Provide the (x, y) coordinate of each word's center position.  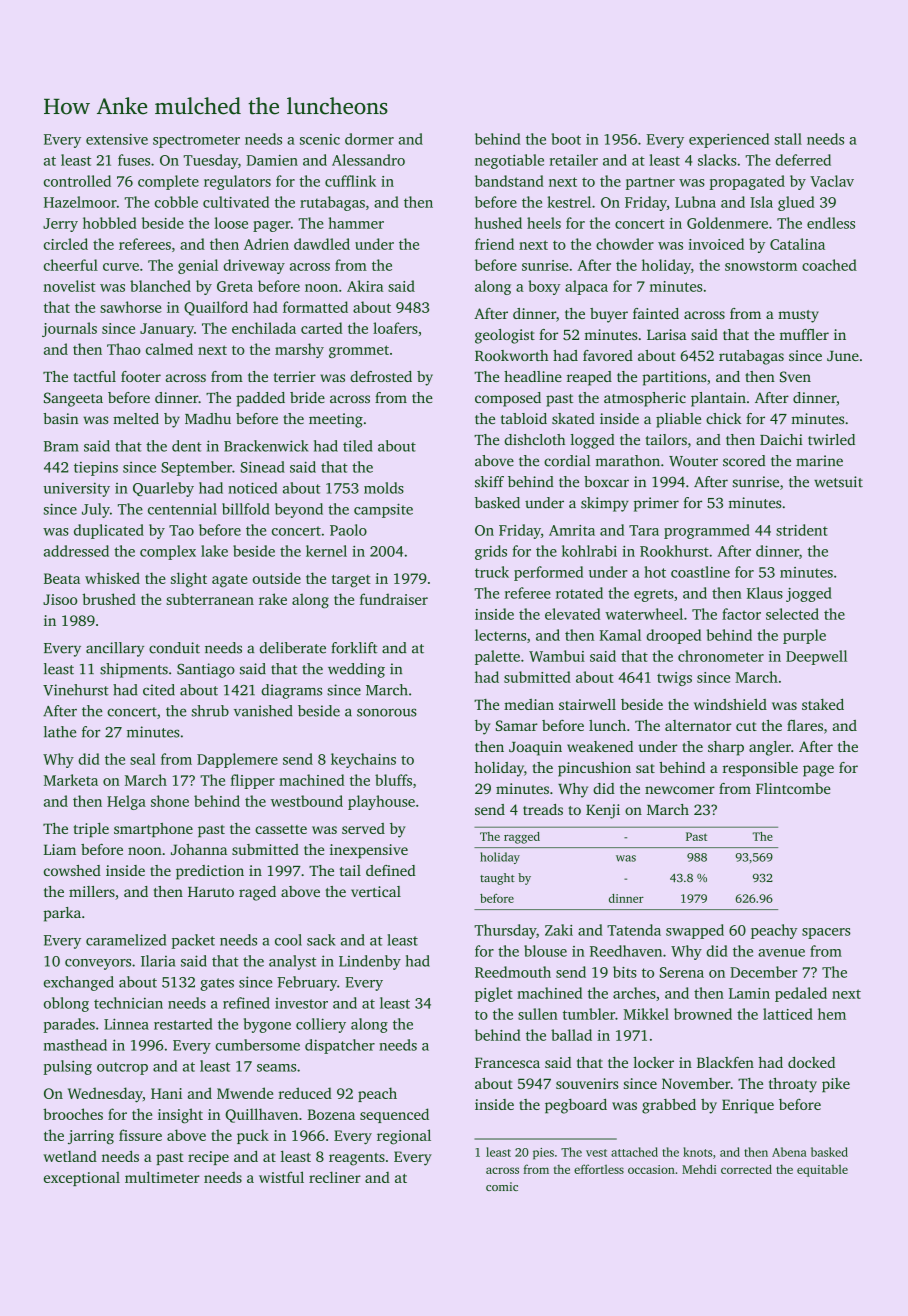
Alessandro (368, 160)
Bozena (331, 1114)
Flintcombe (793, 788)
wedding (356, 670)
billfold (246, 509)
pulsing (67, 1067)
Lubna (695, 202)
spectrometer (196, 141)
